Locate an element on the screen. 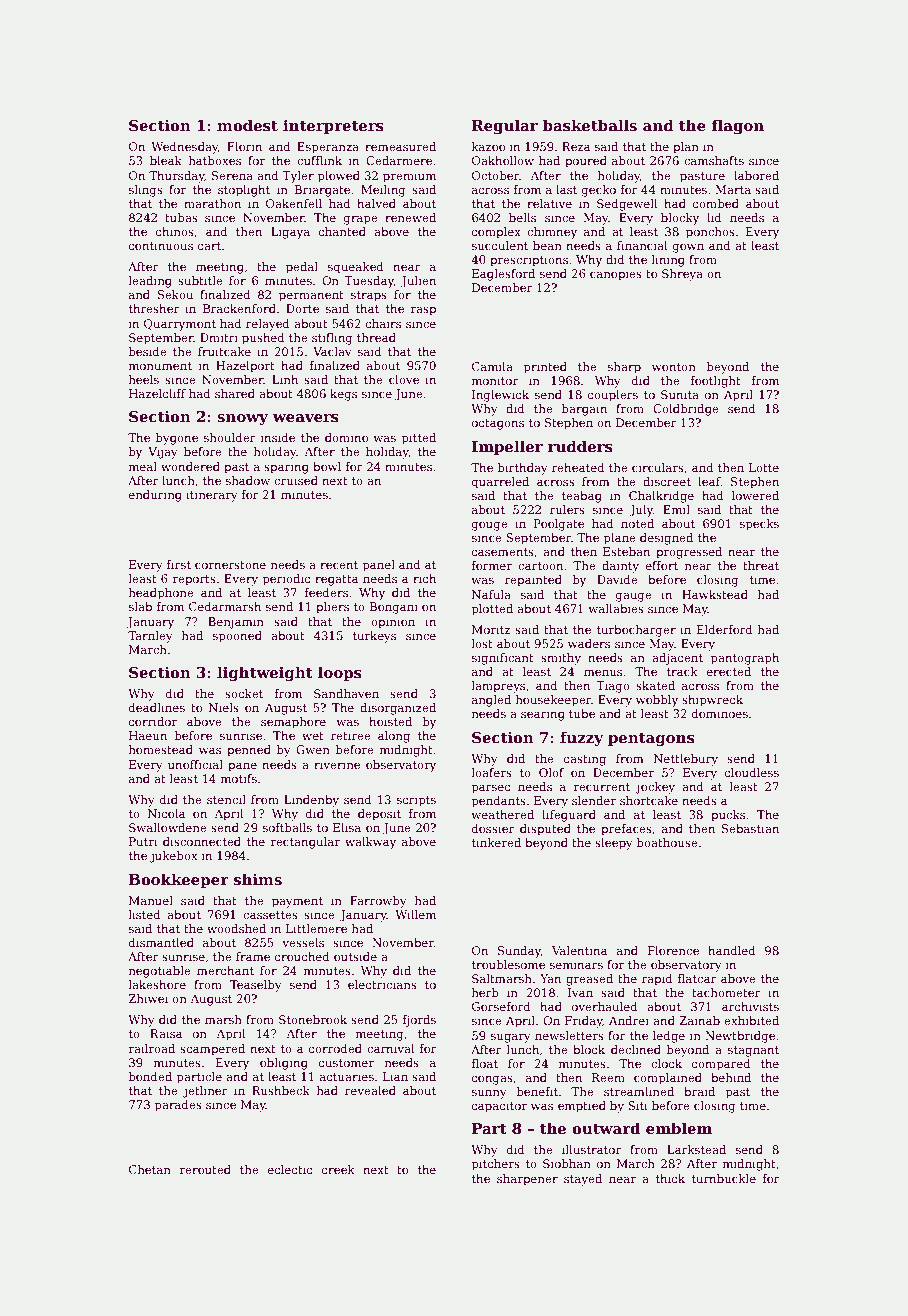 The height and width of the screenshot is (1316, 908). basketballs is located at coordinates (590, 125).
